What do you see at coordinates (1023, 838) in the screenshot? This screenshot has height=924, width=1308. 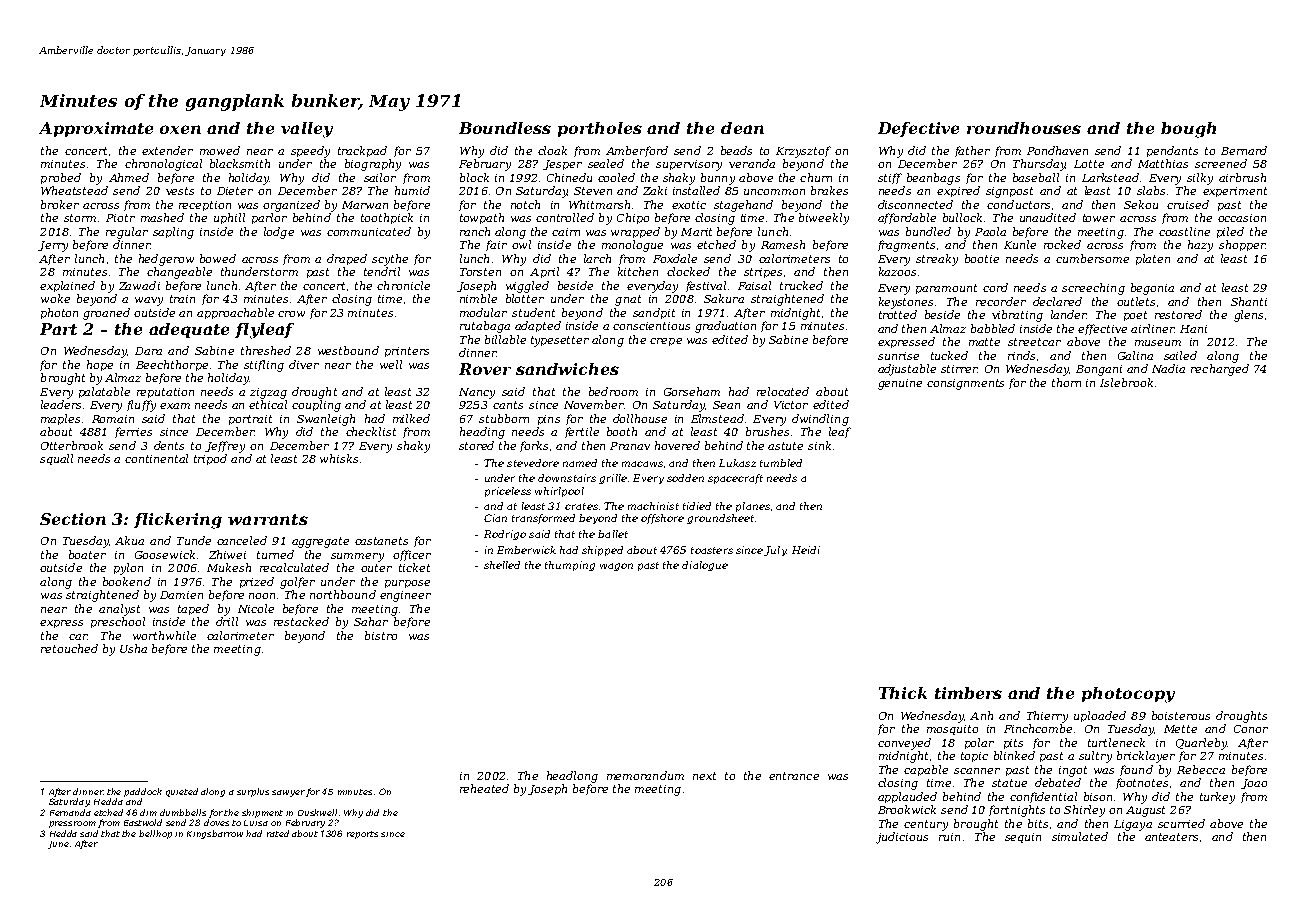 I see `sequin` at bounding box center [1023, 838].
